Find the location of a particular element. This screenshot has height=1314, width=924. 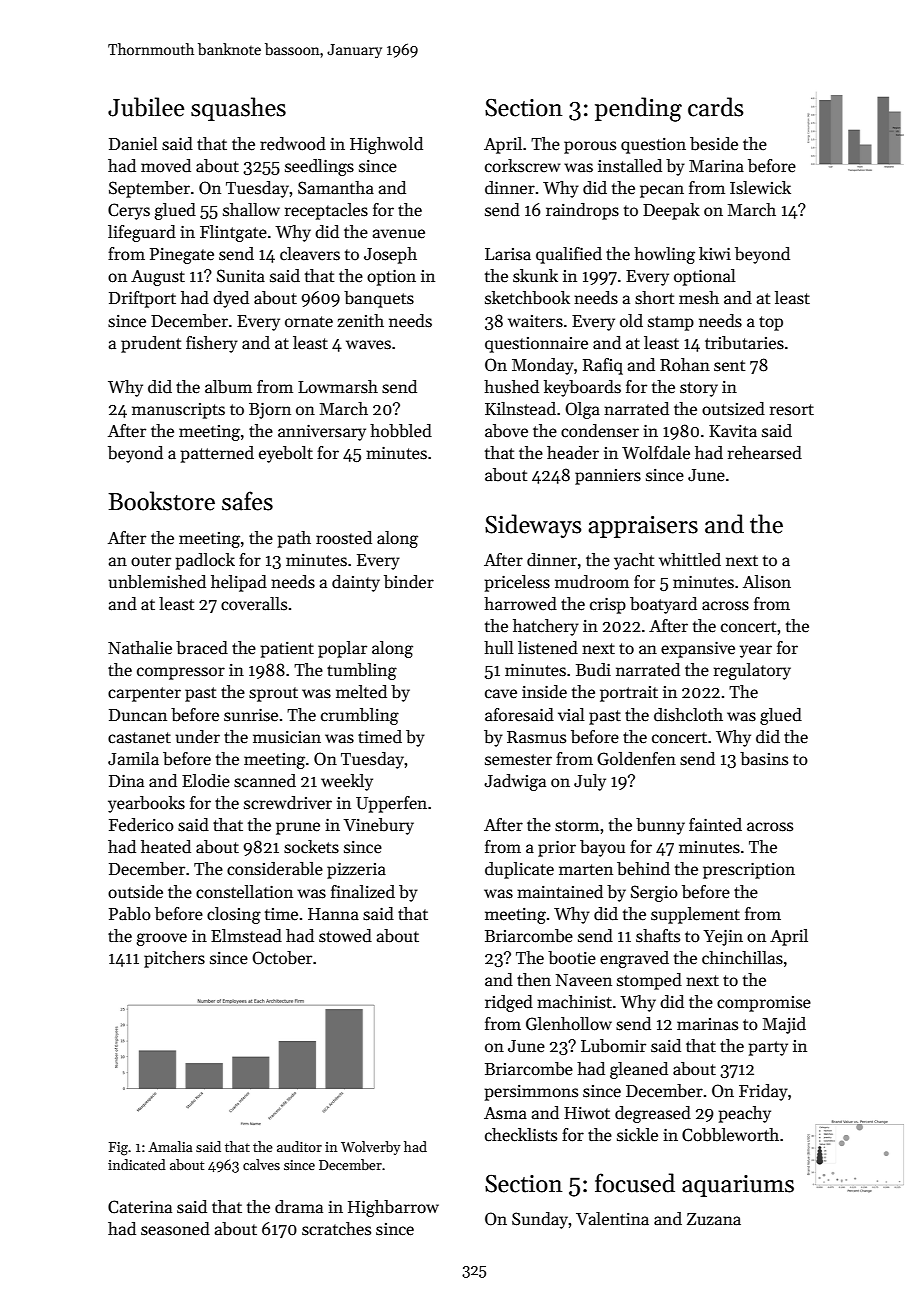

pitchers is located at coordinates (174, 959).
